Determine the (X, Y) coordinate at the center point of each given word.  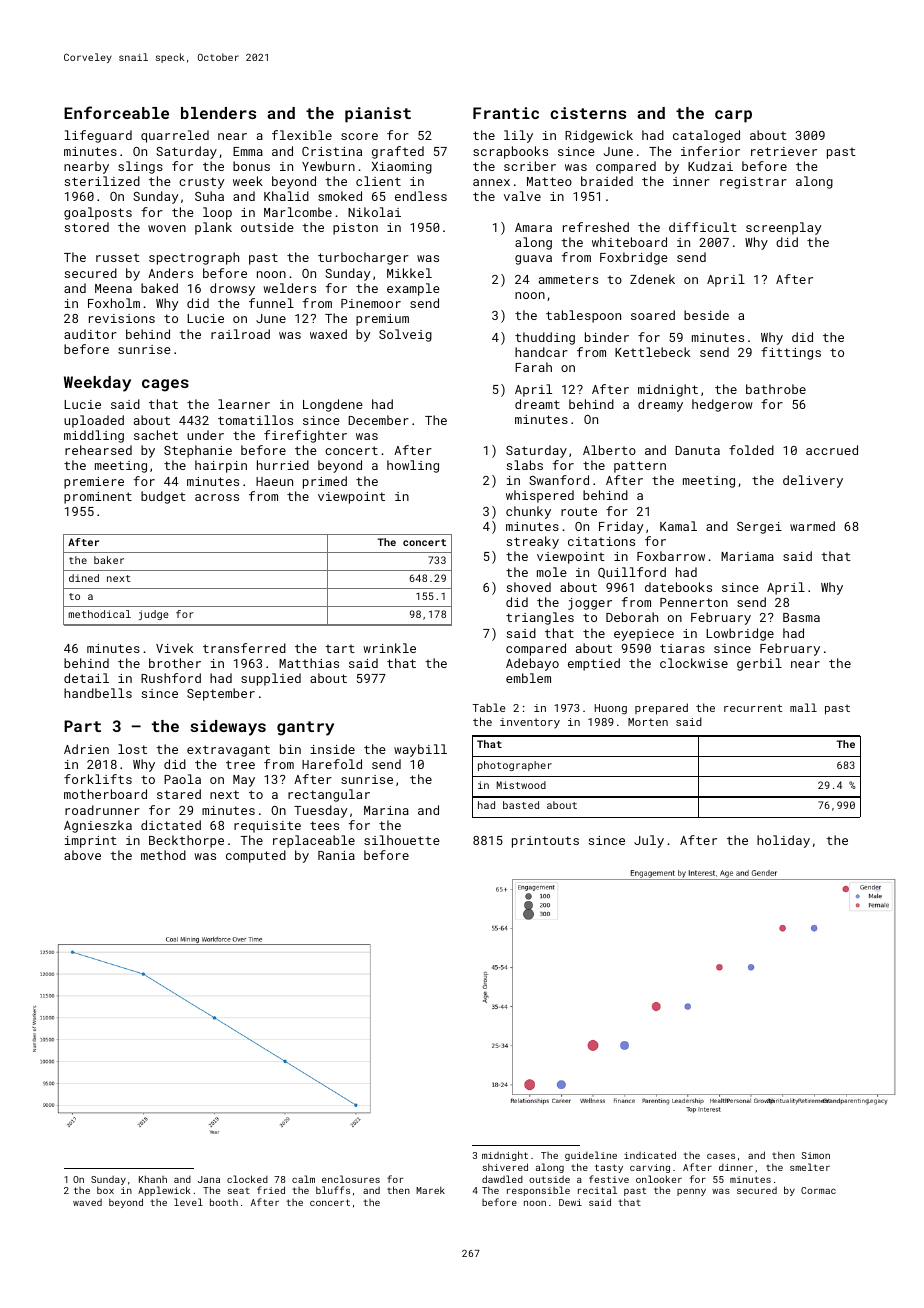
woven (167, 228)
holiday (783, 841)
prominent (98, 498)
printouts (545, 842)
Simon (815, 1155)
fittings (791, 353)
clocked (247, 1179)
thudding (545, 338)
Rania (336, 855)
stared (179, 794)
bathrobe (776, 389)
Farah (533, 367)
